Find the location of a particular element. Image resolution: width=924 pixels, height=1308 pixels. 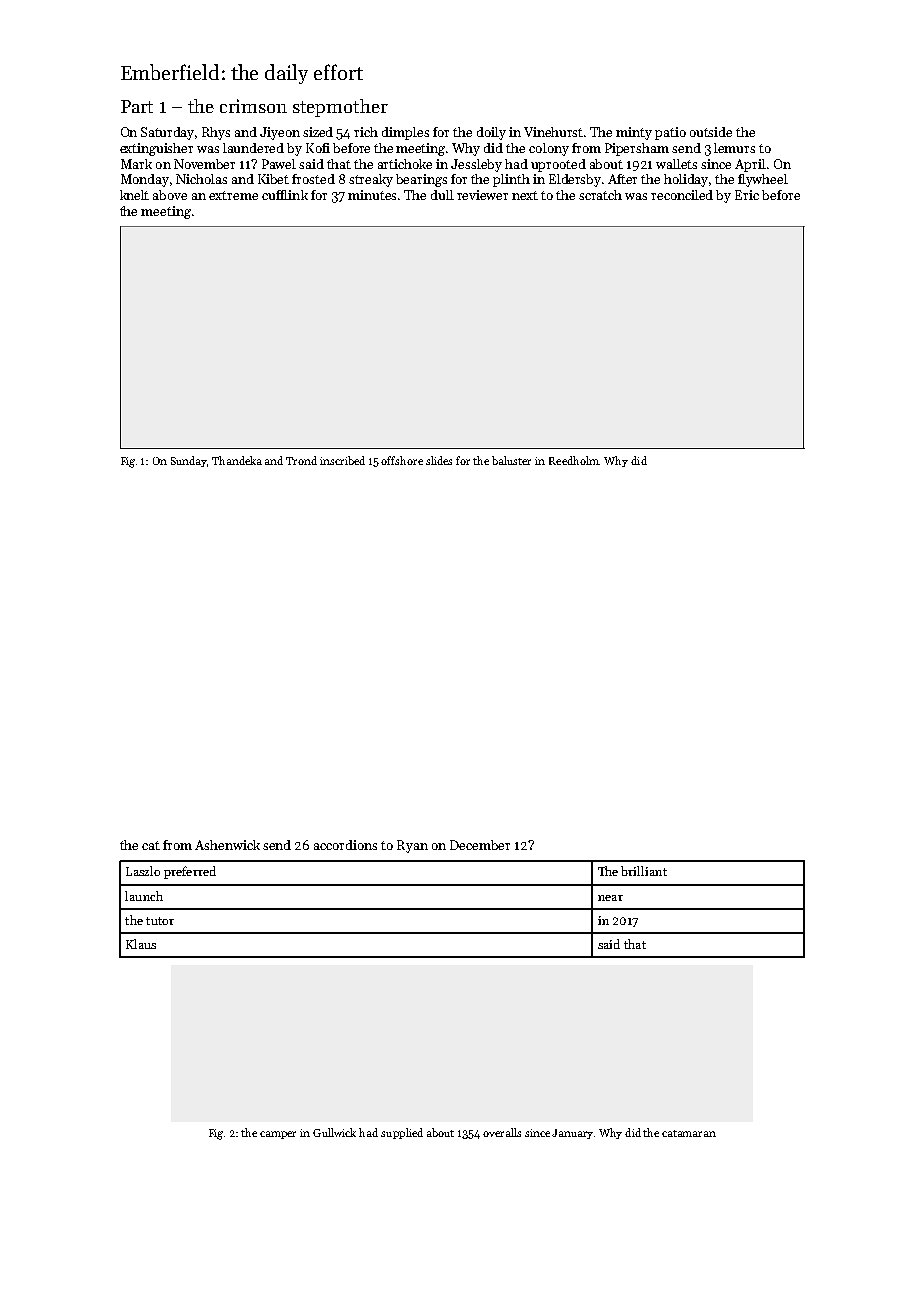

stepmother is located at coordinates (340, 108).
